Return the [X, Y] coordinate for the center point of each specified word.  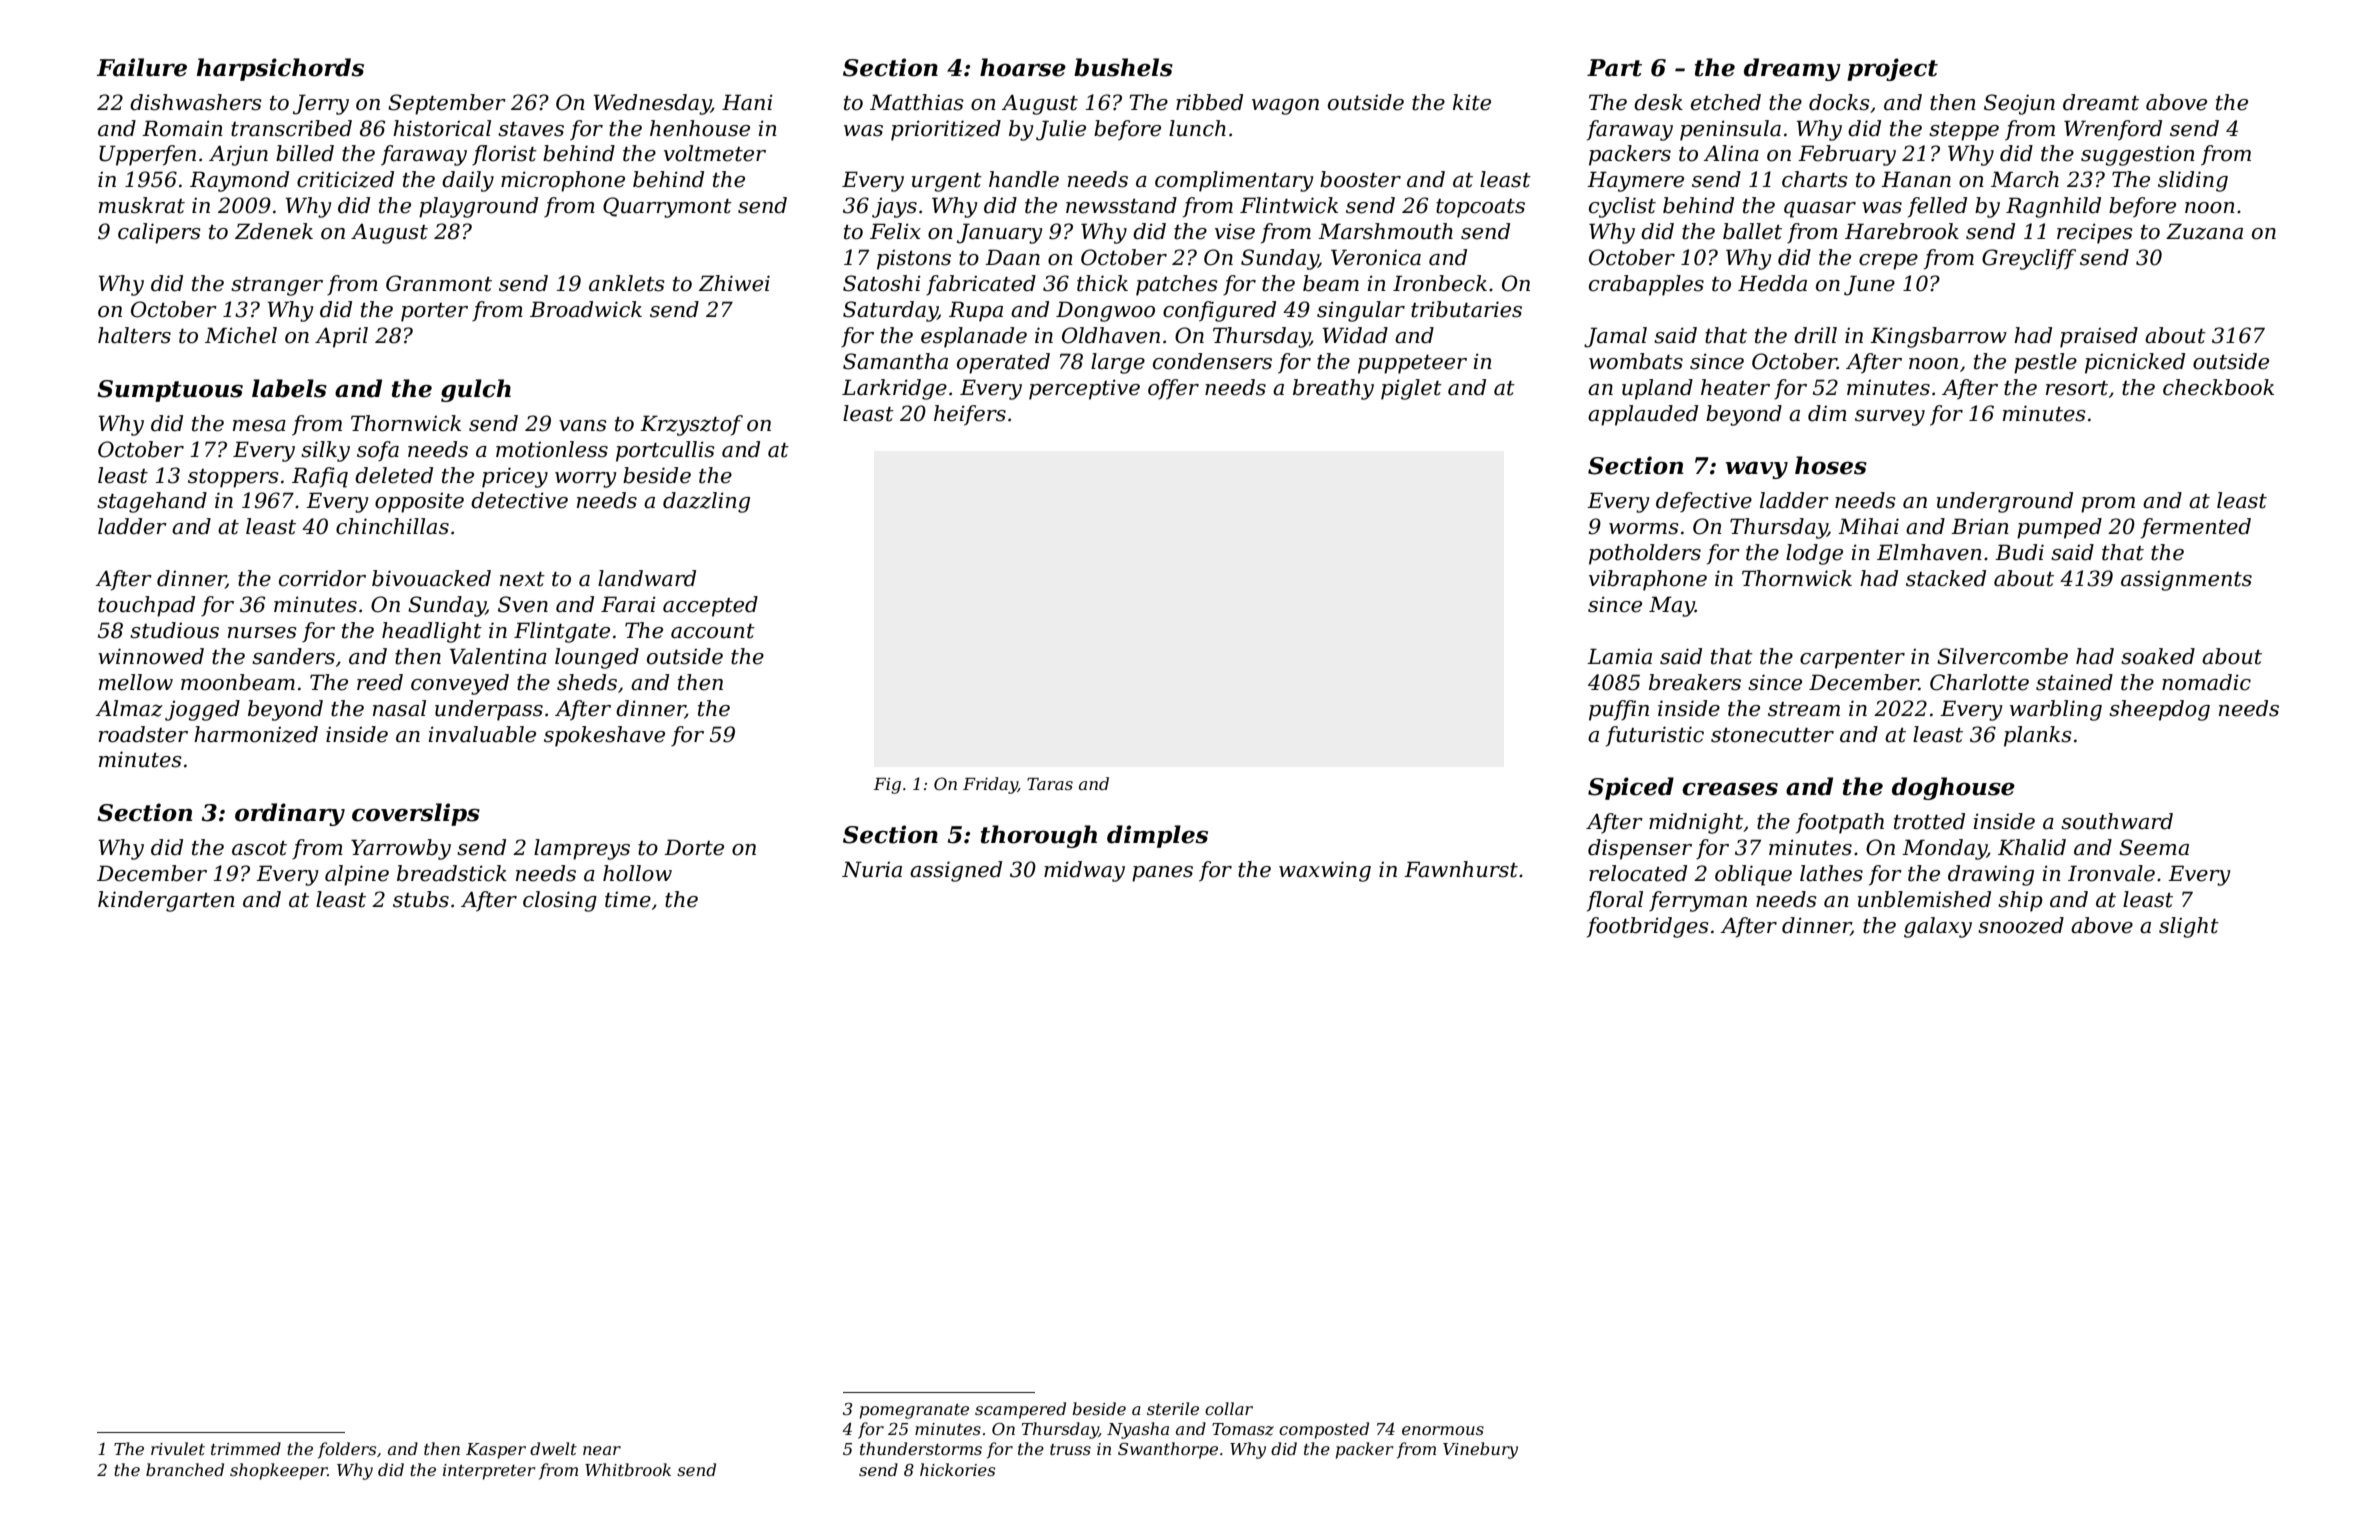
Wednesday [652, 104]
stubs [421, 899]
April [341, 337]
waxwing [1325, 871]
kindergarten [166, 901]
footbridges [1648, 927]
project [1892, 69]
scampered [1020, 1410]
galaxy [1938, 927]
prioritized [946, 130]
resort [2077, 388]
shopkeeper [279, 1471]
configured [1219, 311]
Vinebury [1480, 1450]
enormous [1443, 1430]
